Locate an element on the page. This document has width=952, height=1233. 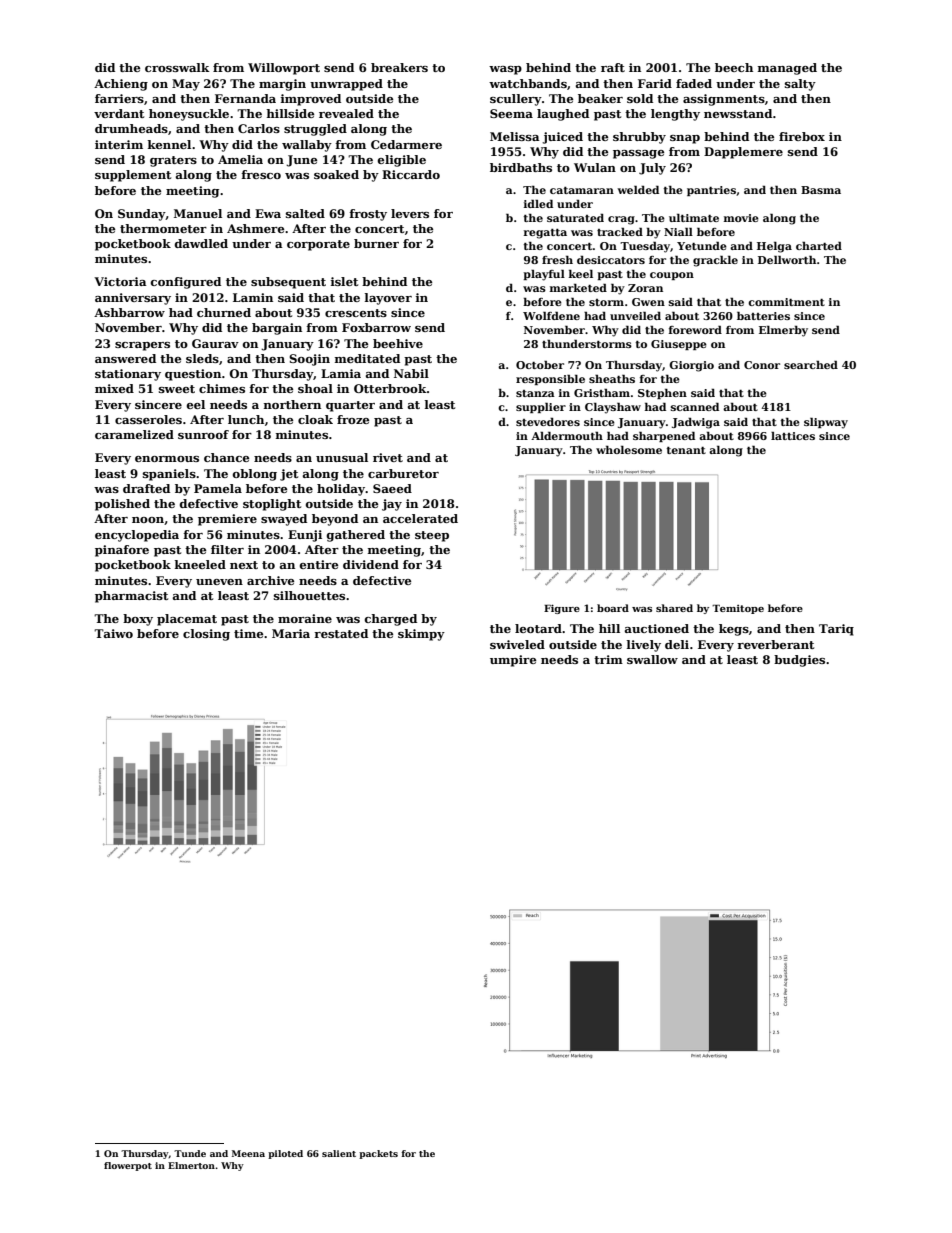
wasp is located at coordinates (505, 70).
